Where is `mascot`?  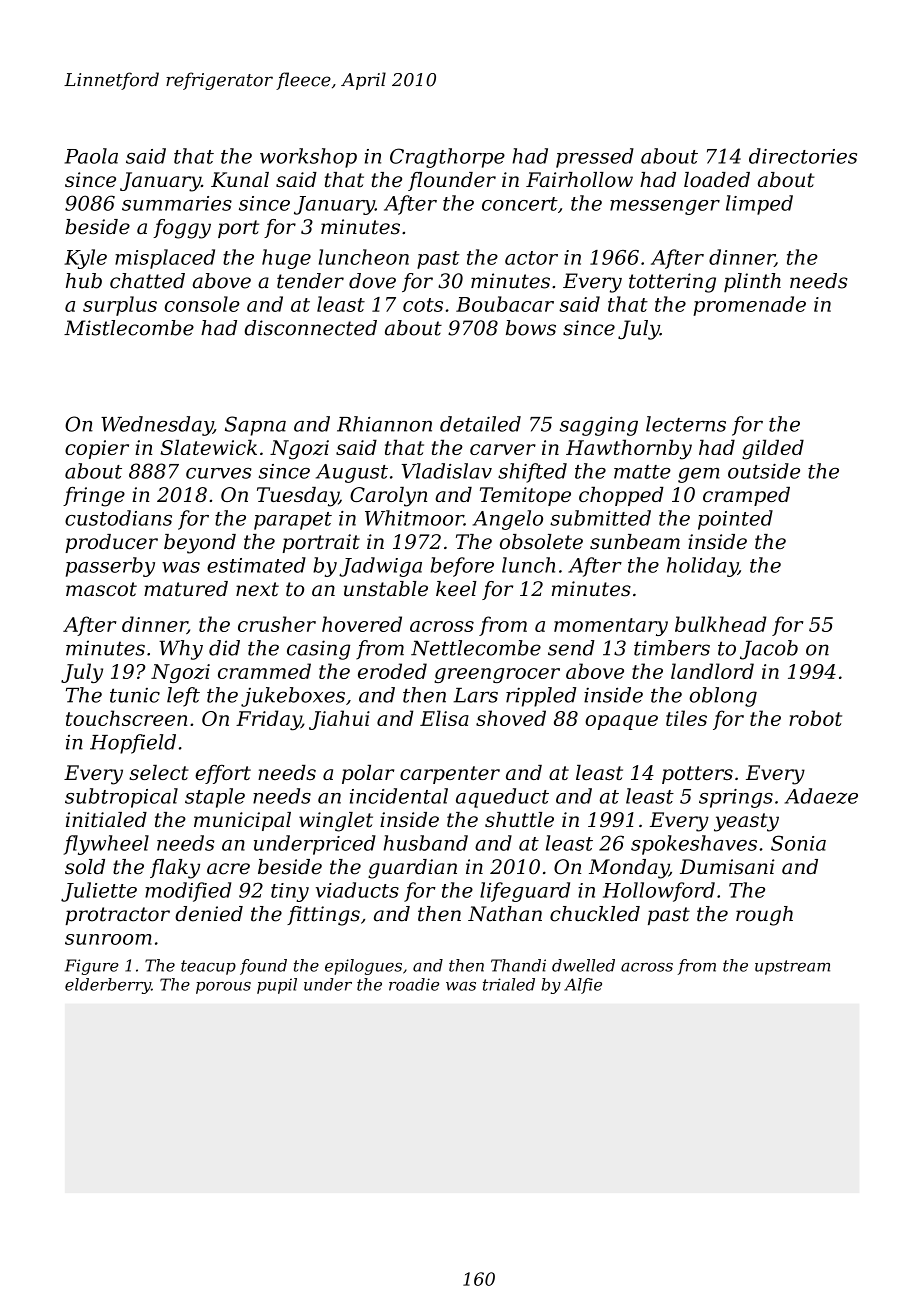 mascot is located at coordinates (101, 589).
